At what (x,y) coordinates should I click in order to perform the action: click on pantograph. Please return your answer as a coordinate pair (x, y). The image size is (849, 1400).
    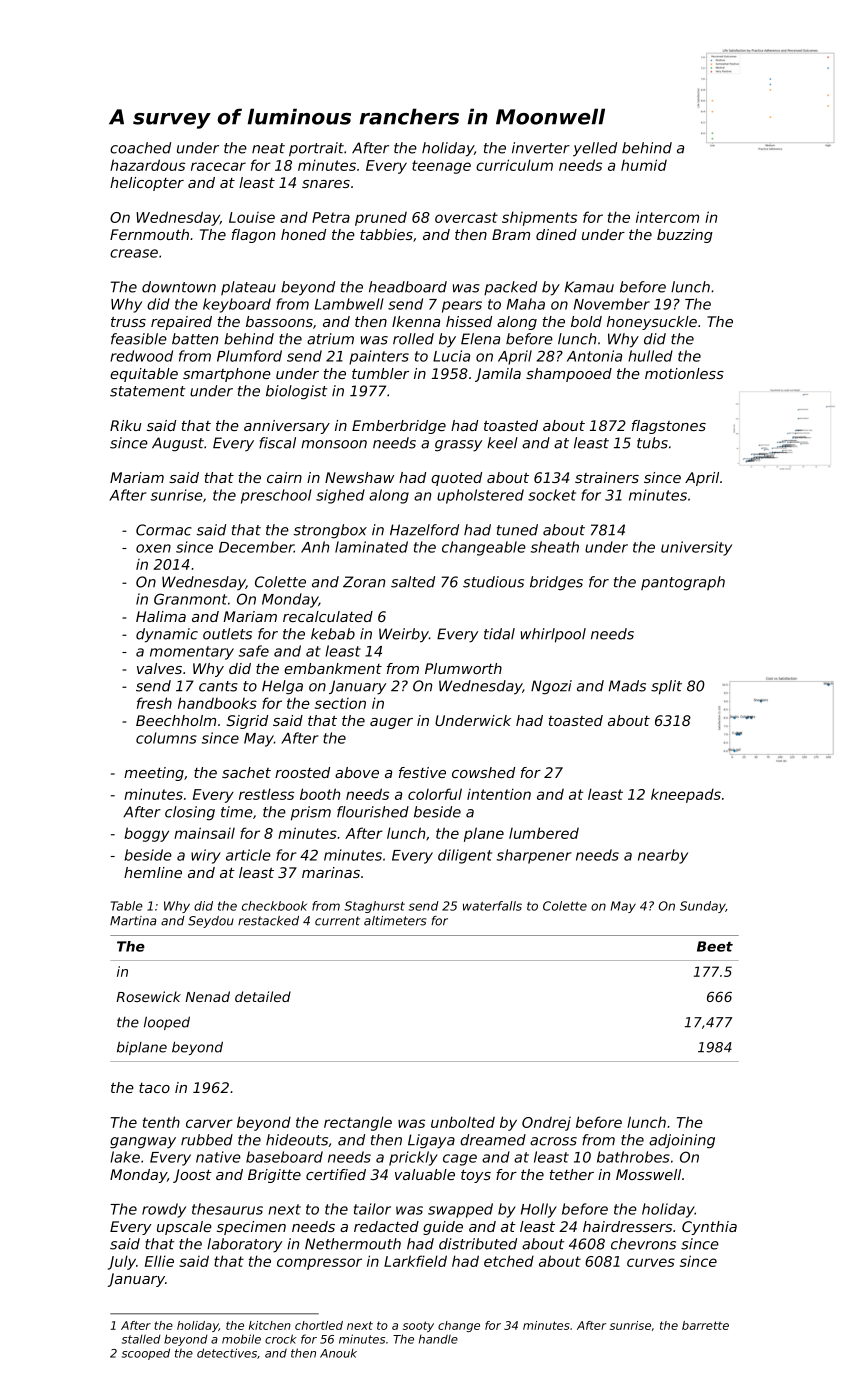
    Looking at the image, I should click on (683, 583).
